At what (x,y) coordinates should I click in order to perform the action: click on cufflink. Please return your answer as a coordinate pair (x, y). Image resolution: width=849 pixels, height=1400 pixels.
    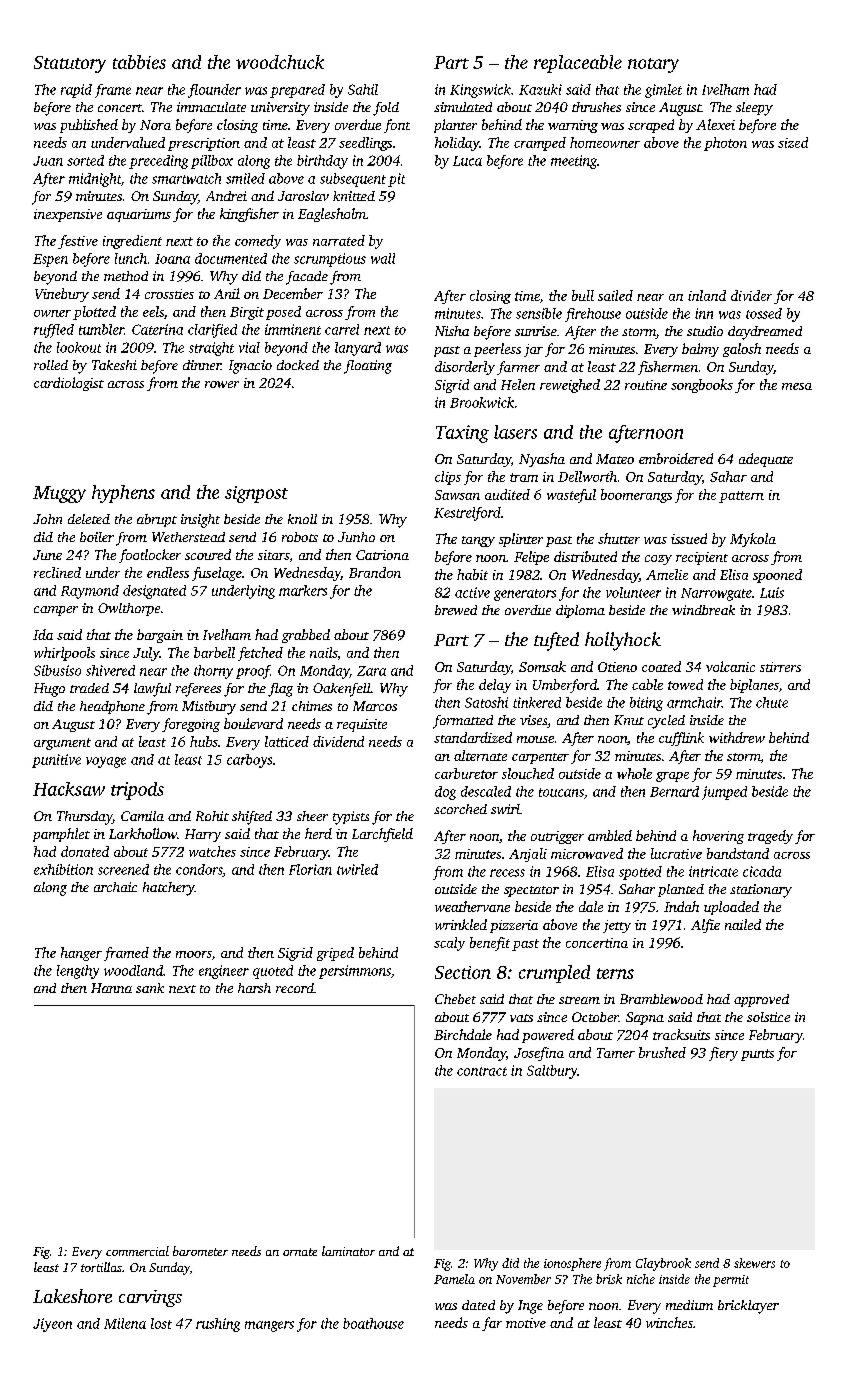
    Looking at the image, I should click on (681, 739).
